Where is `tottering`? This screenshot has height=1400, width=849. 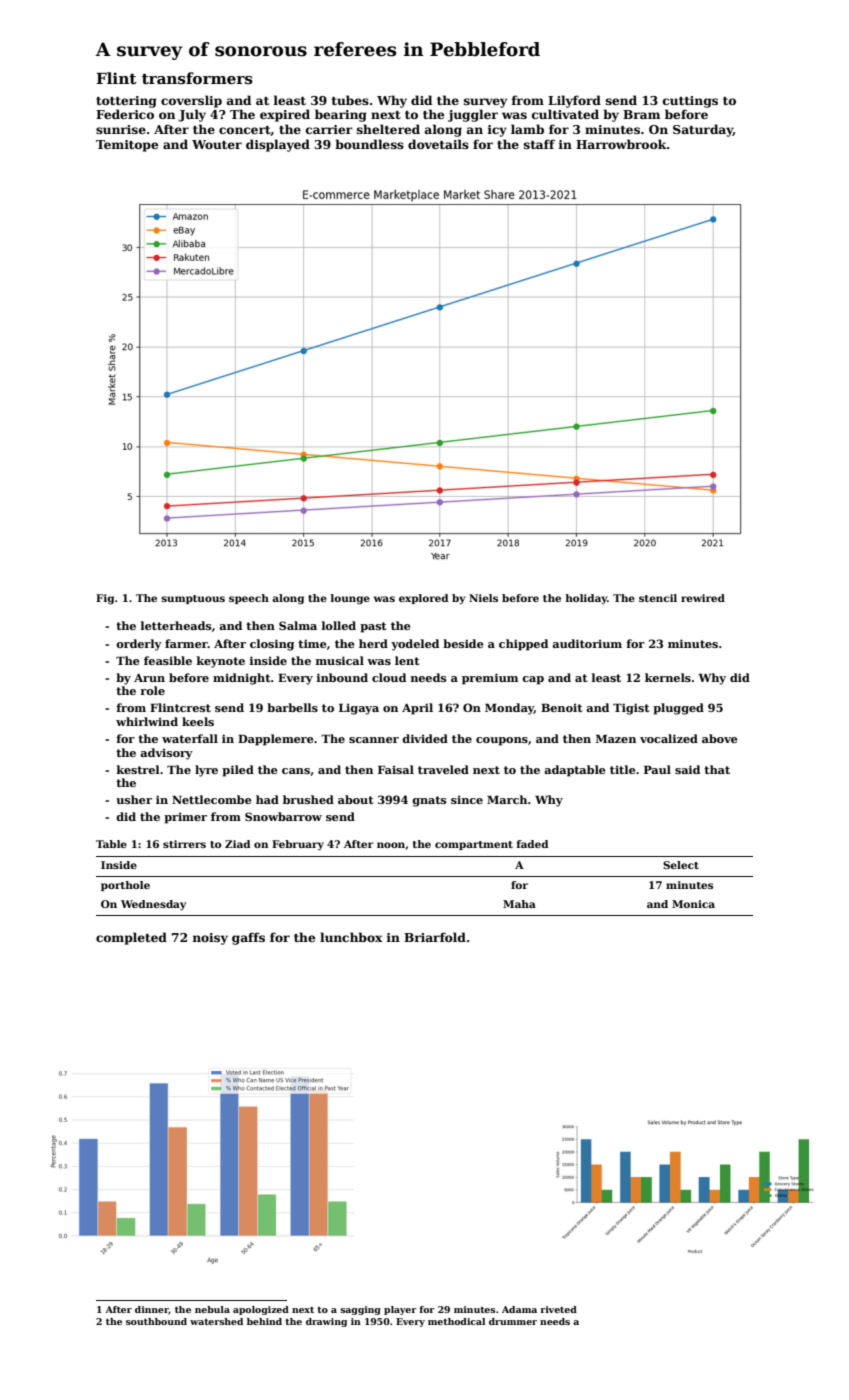
tottering is located at coordinates (126, 102).
